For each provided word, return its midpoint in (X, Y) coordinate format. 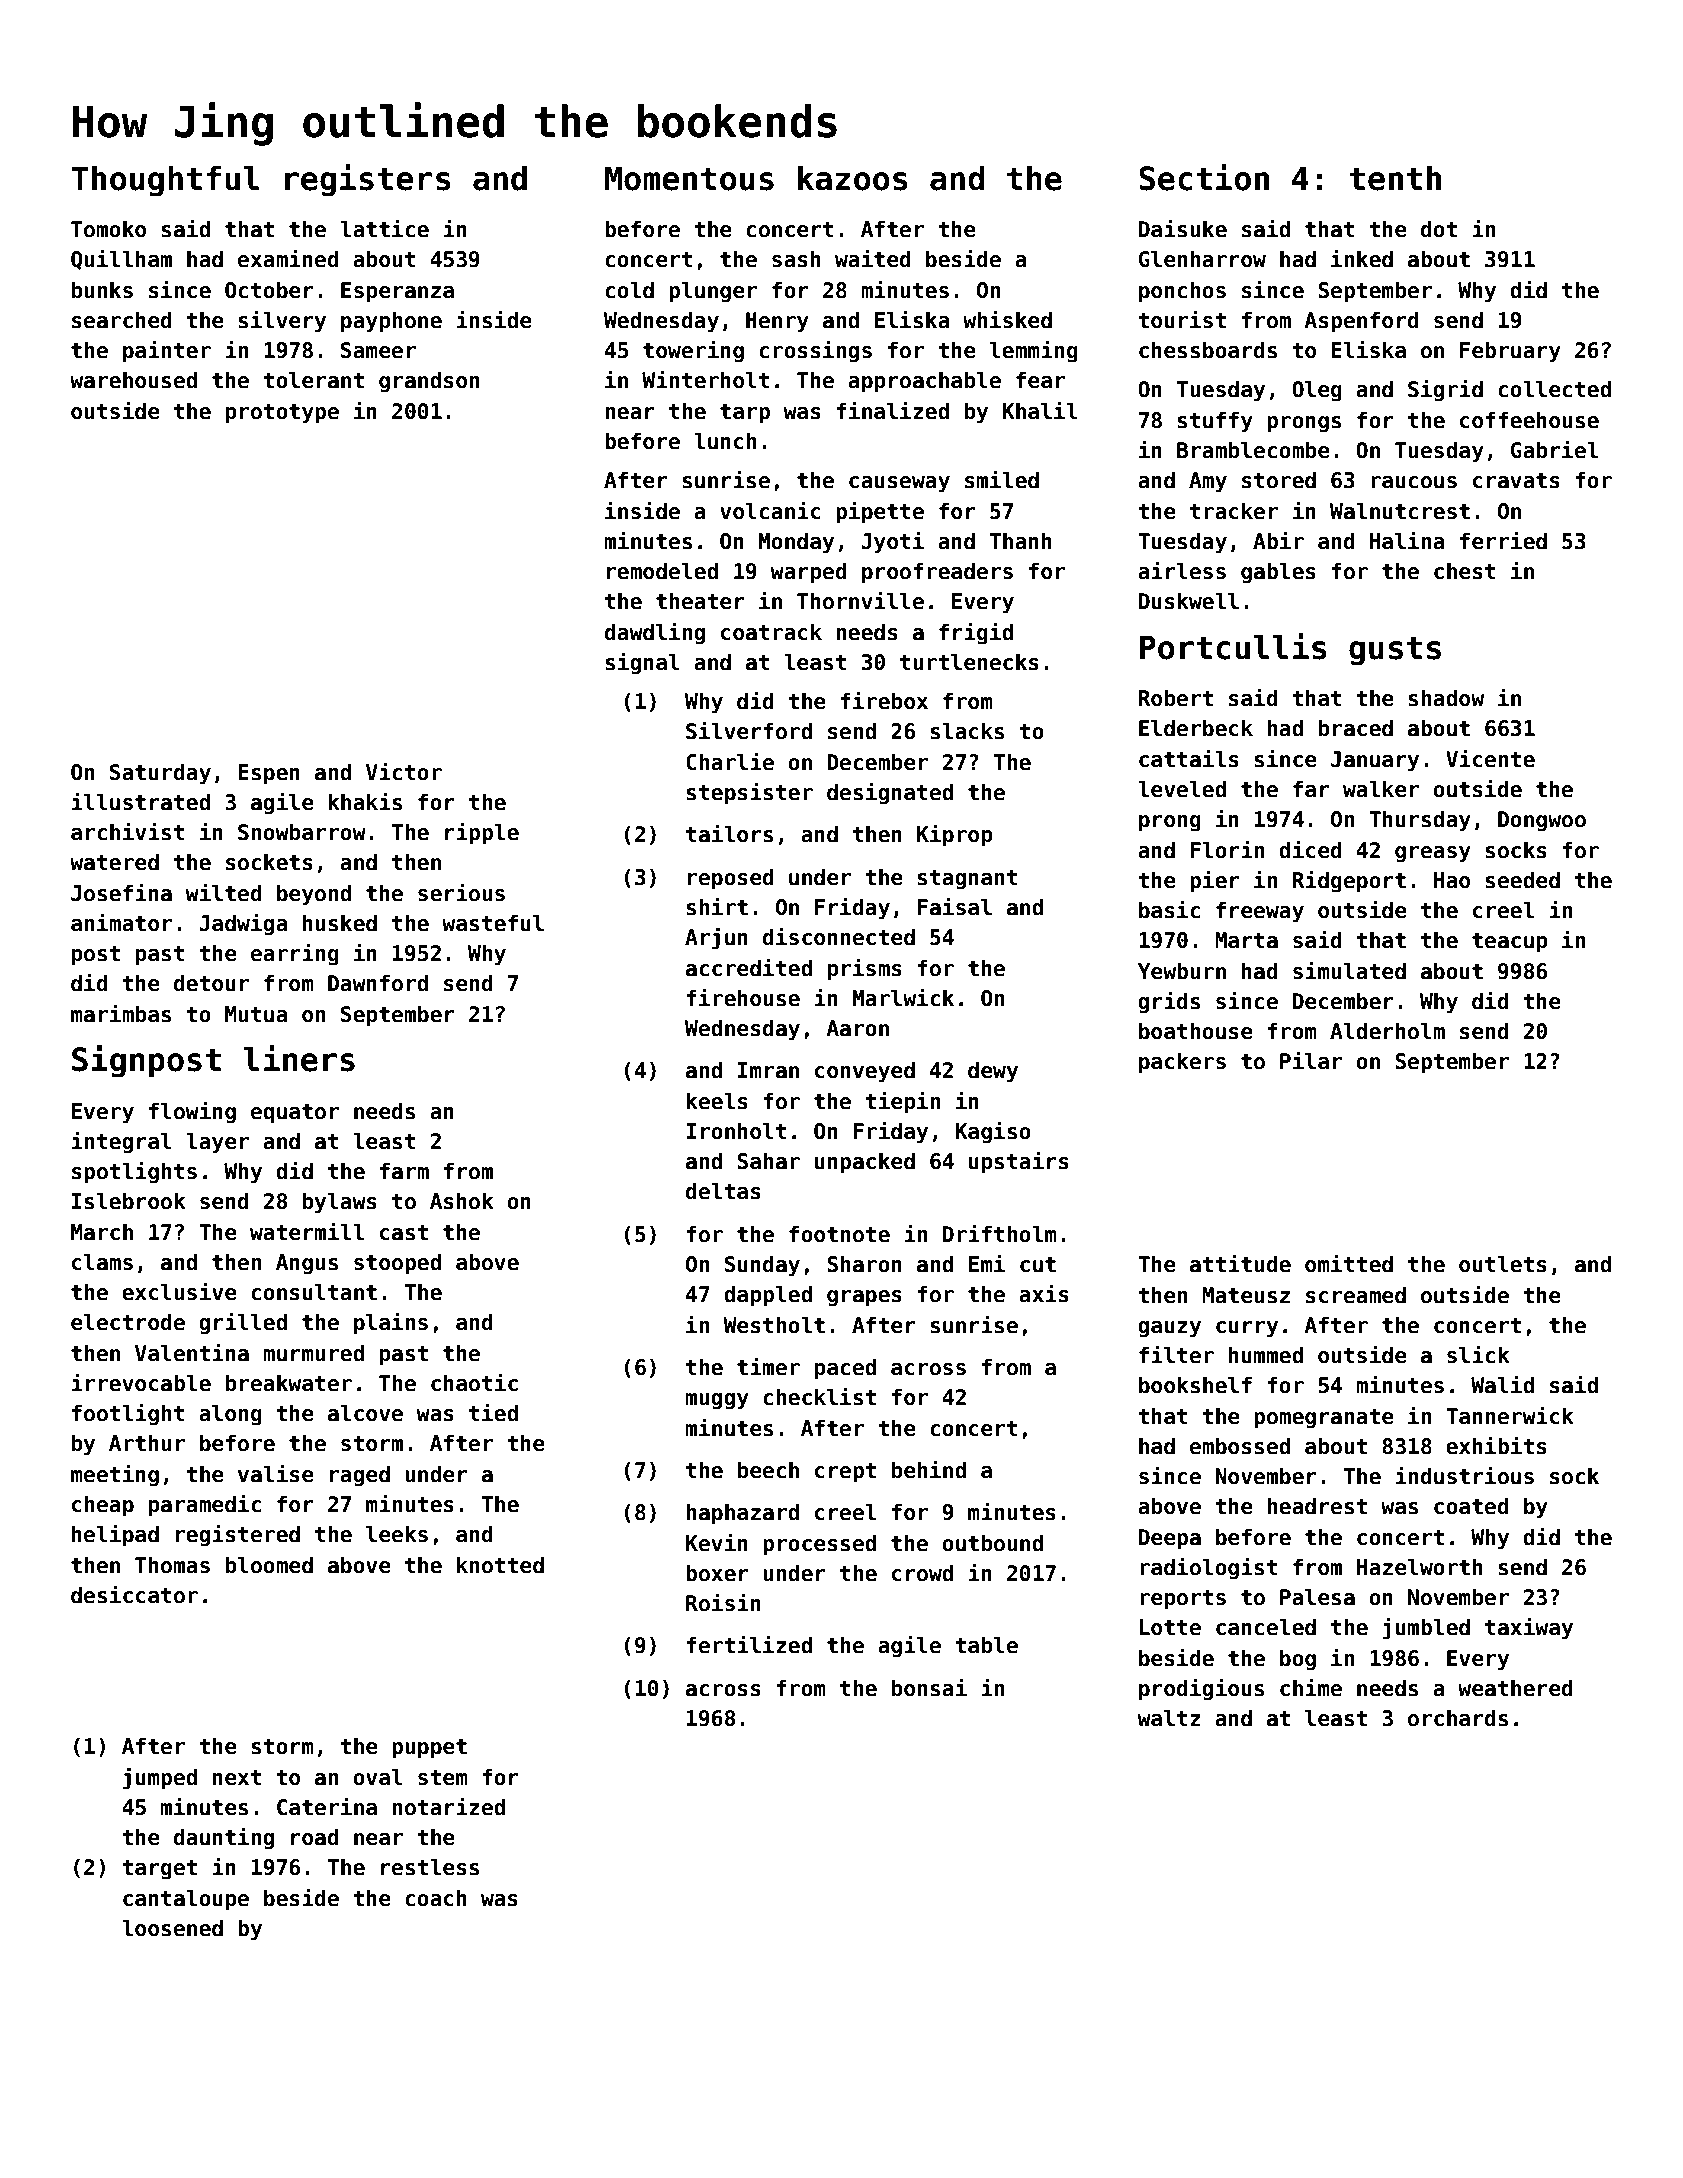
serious (461, 892)
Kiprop (955, 835)
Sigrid (1445, 390)
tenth (1395, 178)
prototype (282, 414)
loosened (172, 1928)
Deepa (1170, 1539)
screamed (1356, 1295)
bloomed (269, 1565)
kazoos (853, 178)
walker (1381, 789)
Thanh (1021, 541)
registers (368, 180)
